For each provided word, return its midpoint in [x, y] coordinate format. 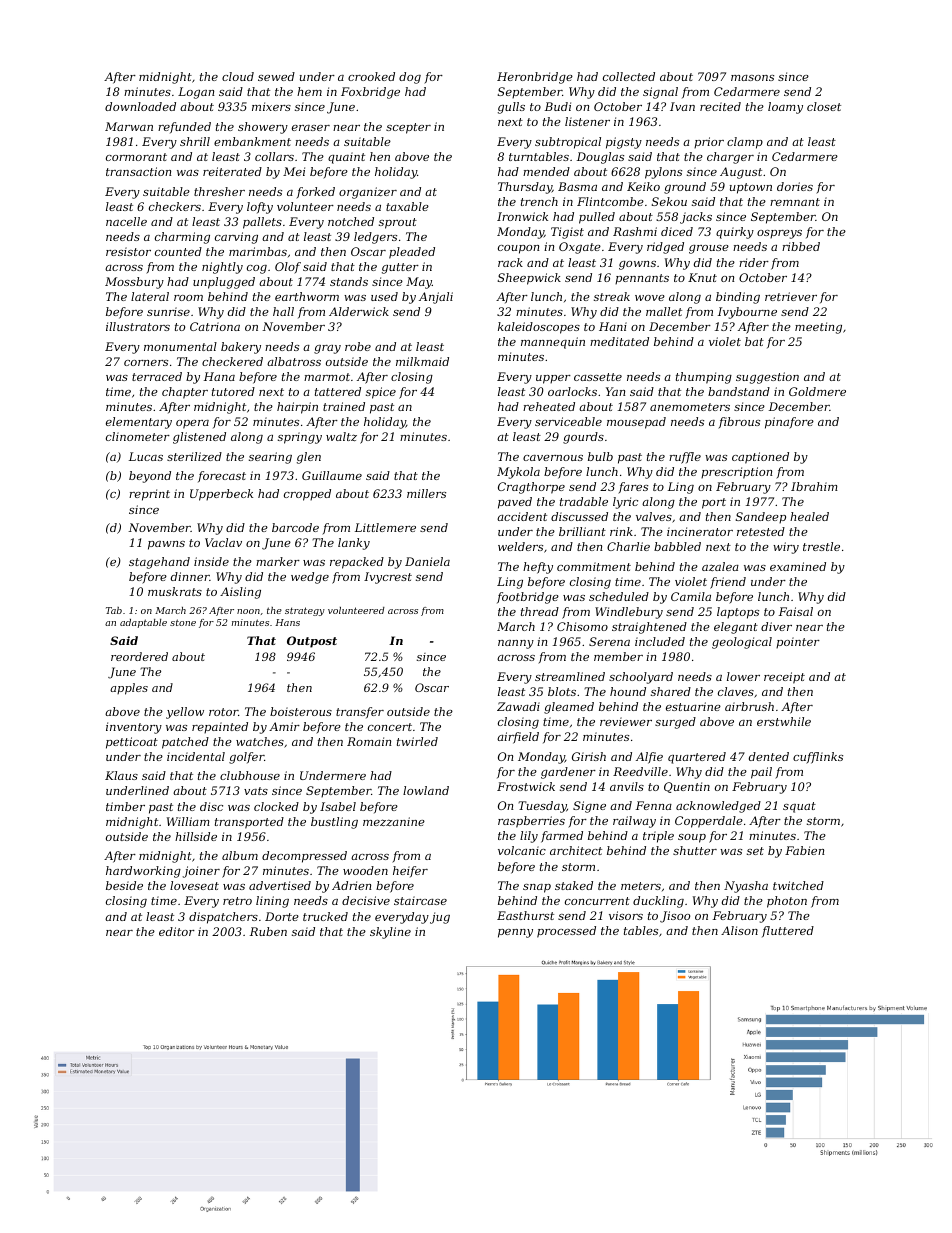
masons [752, 78]
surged [675, 723]
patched [185, 743]
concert [390, 727]
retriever [791, 296]
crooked [371, 76]
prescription [736, 473]
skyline [390, 933]
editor [177, 931]
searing [270, 458]
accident [522, 516]
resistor [128, 251]
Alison [739, 930]
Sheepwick [529, 279]
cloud [238, 76]
